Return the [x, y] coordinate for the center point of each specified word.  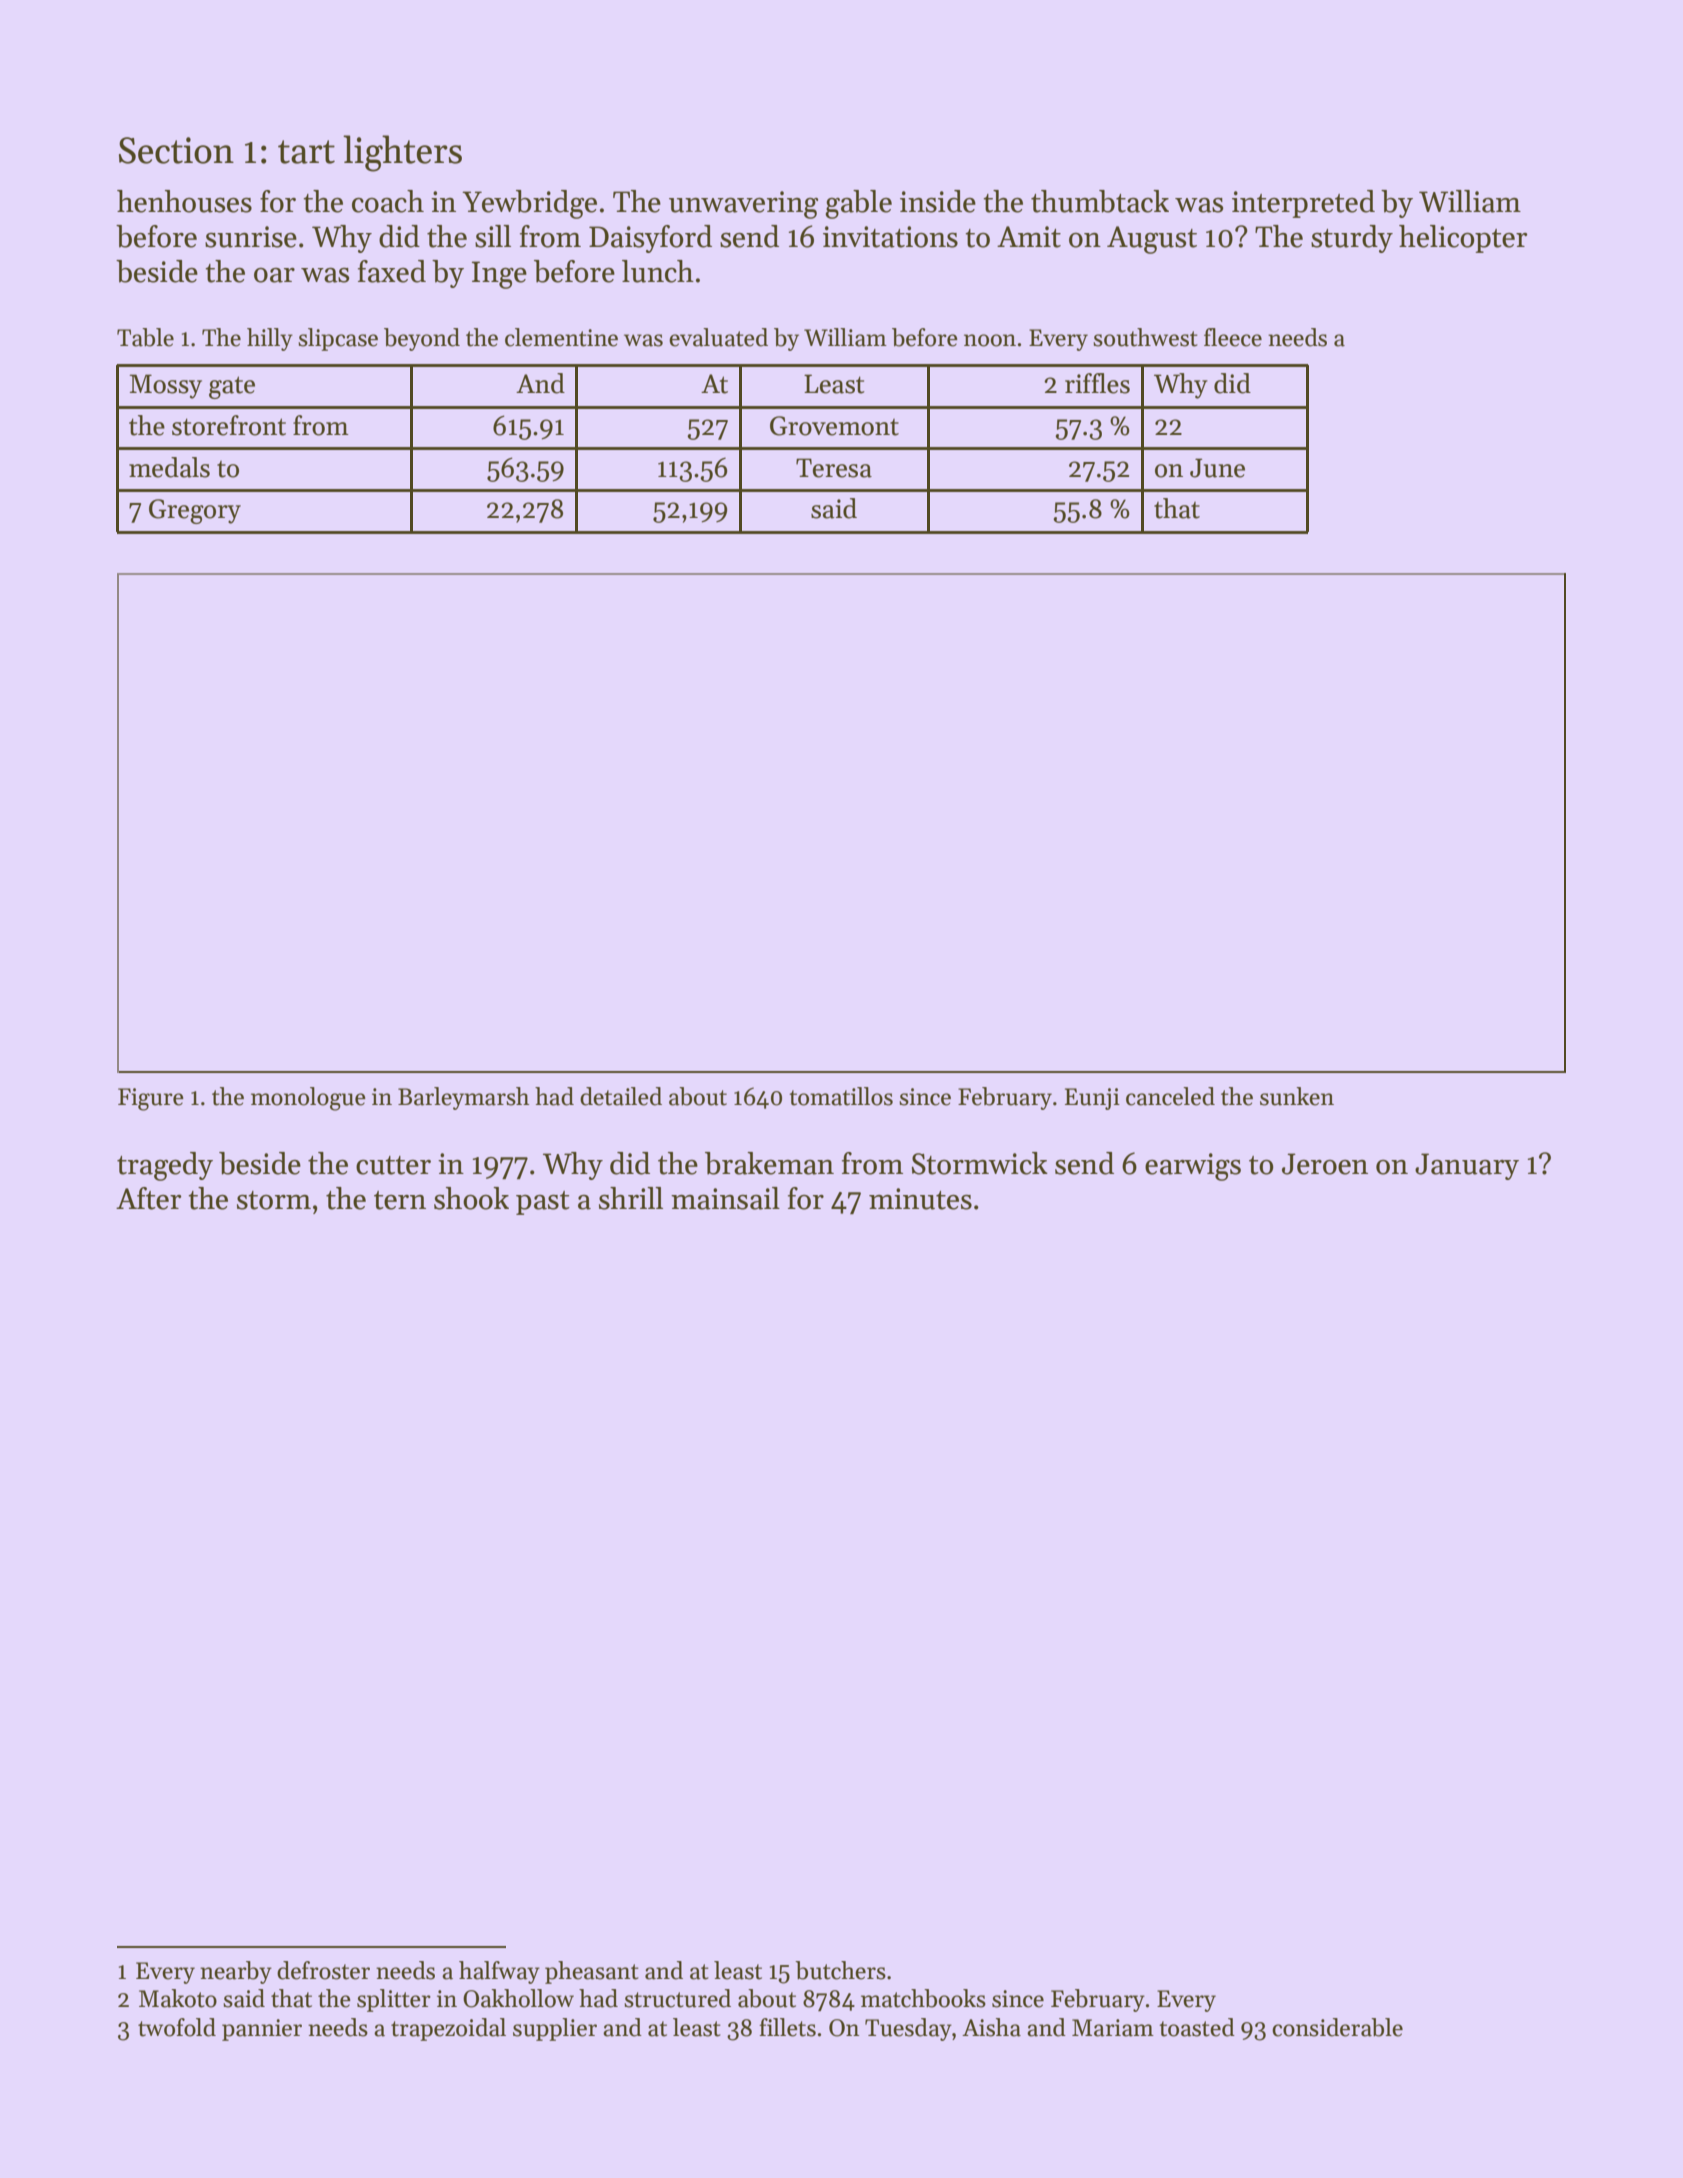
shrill [631, 1198]
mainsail [725, 1198]
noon [990, 340]
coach [388, 201]
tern [400, 1200]
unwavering [743, 205]
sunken [1297, 1096]
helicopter [1463, 239]
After [148, 1198]
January [1467, 1166]
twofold [177, 2027]
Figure [151, 1099]
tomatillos [841, 1096]
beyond [422, 339]
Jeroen [1325, 1164]
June [1217, 468]
